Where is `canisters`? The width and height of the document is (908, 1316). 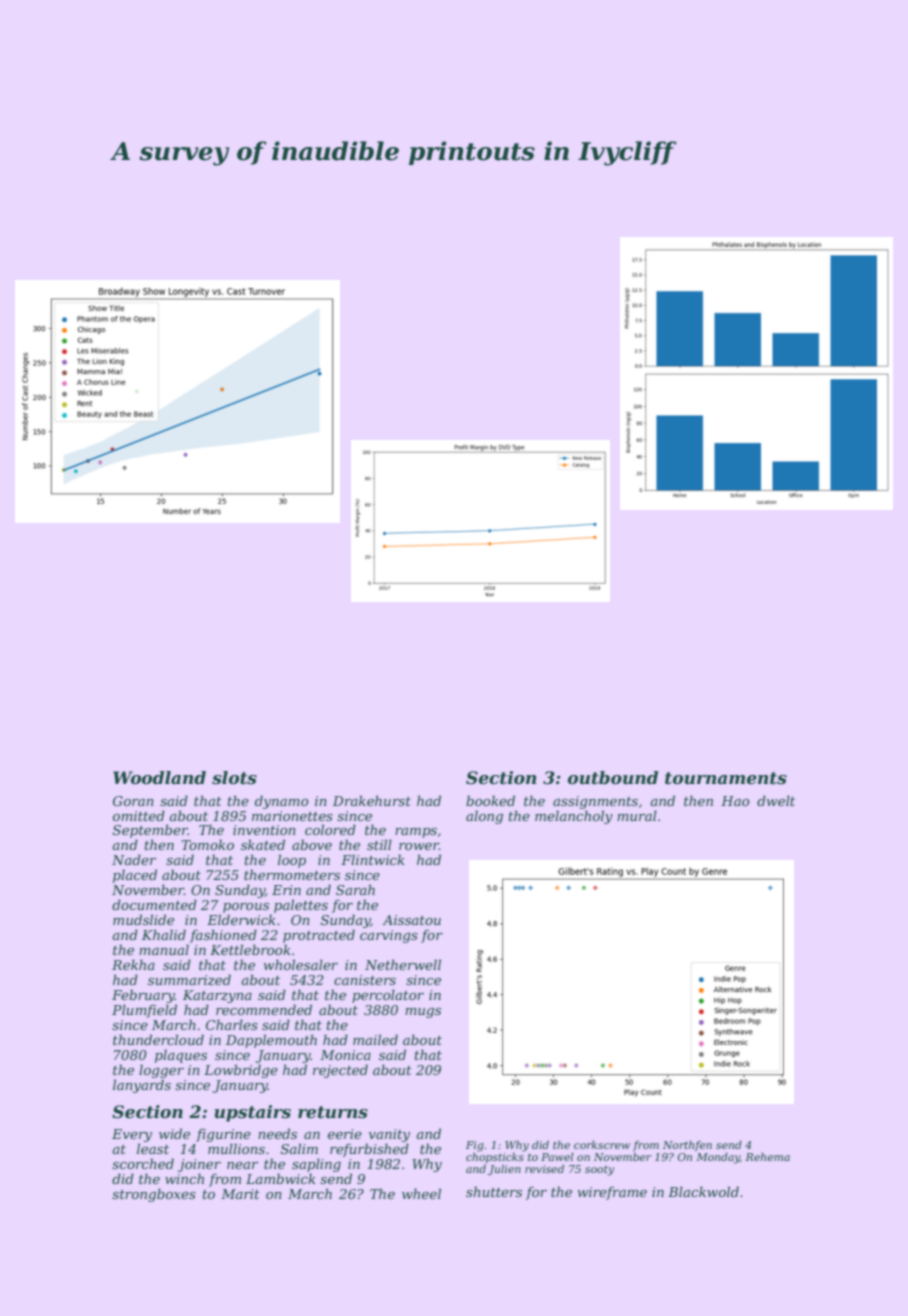 canisters is located at coordinates (365, 980).
